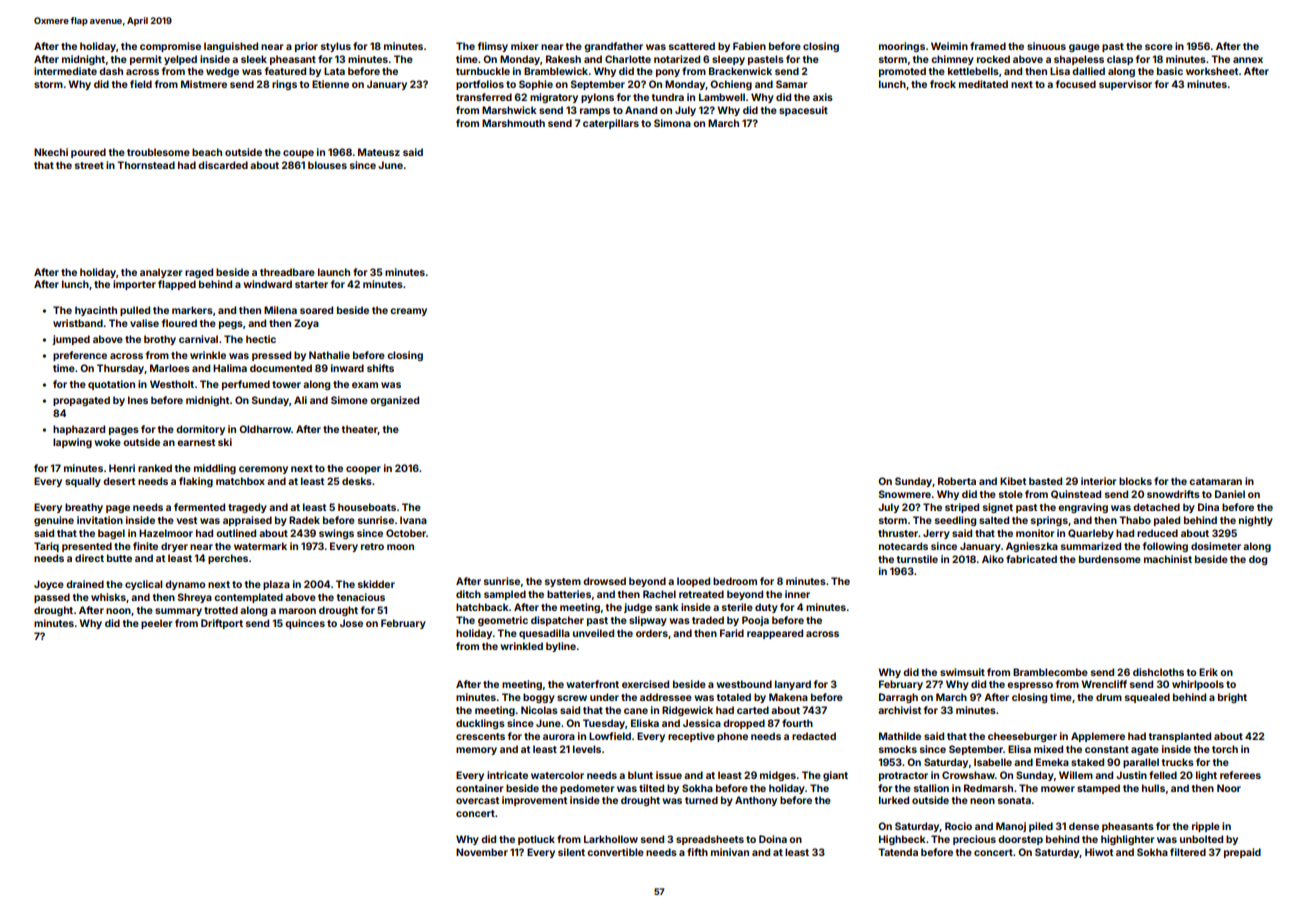 This screenshot has width=1308, height=924. I want to click on importer, so click(134, 285).
